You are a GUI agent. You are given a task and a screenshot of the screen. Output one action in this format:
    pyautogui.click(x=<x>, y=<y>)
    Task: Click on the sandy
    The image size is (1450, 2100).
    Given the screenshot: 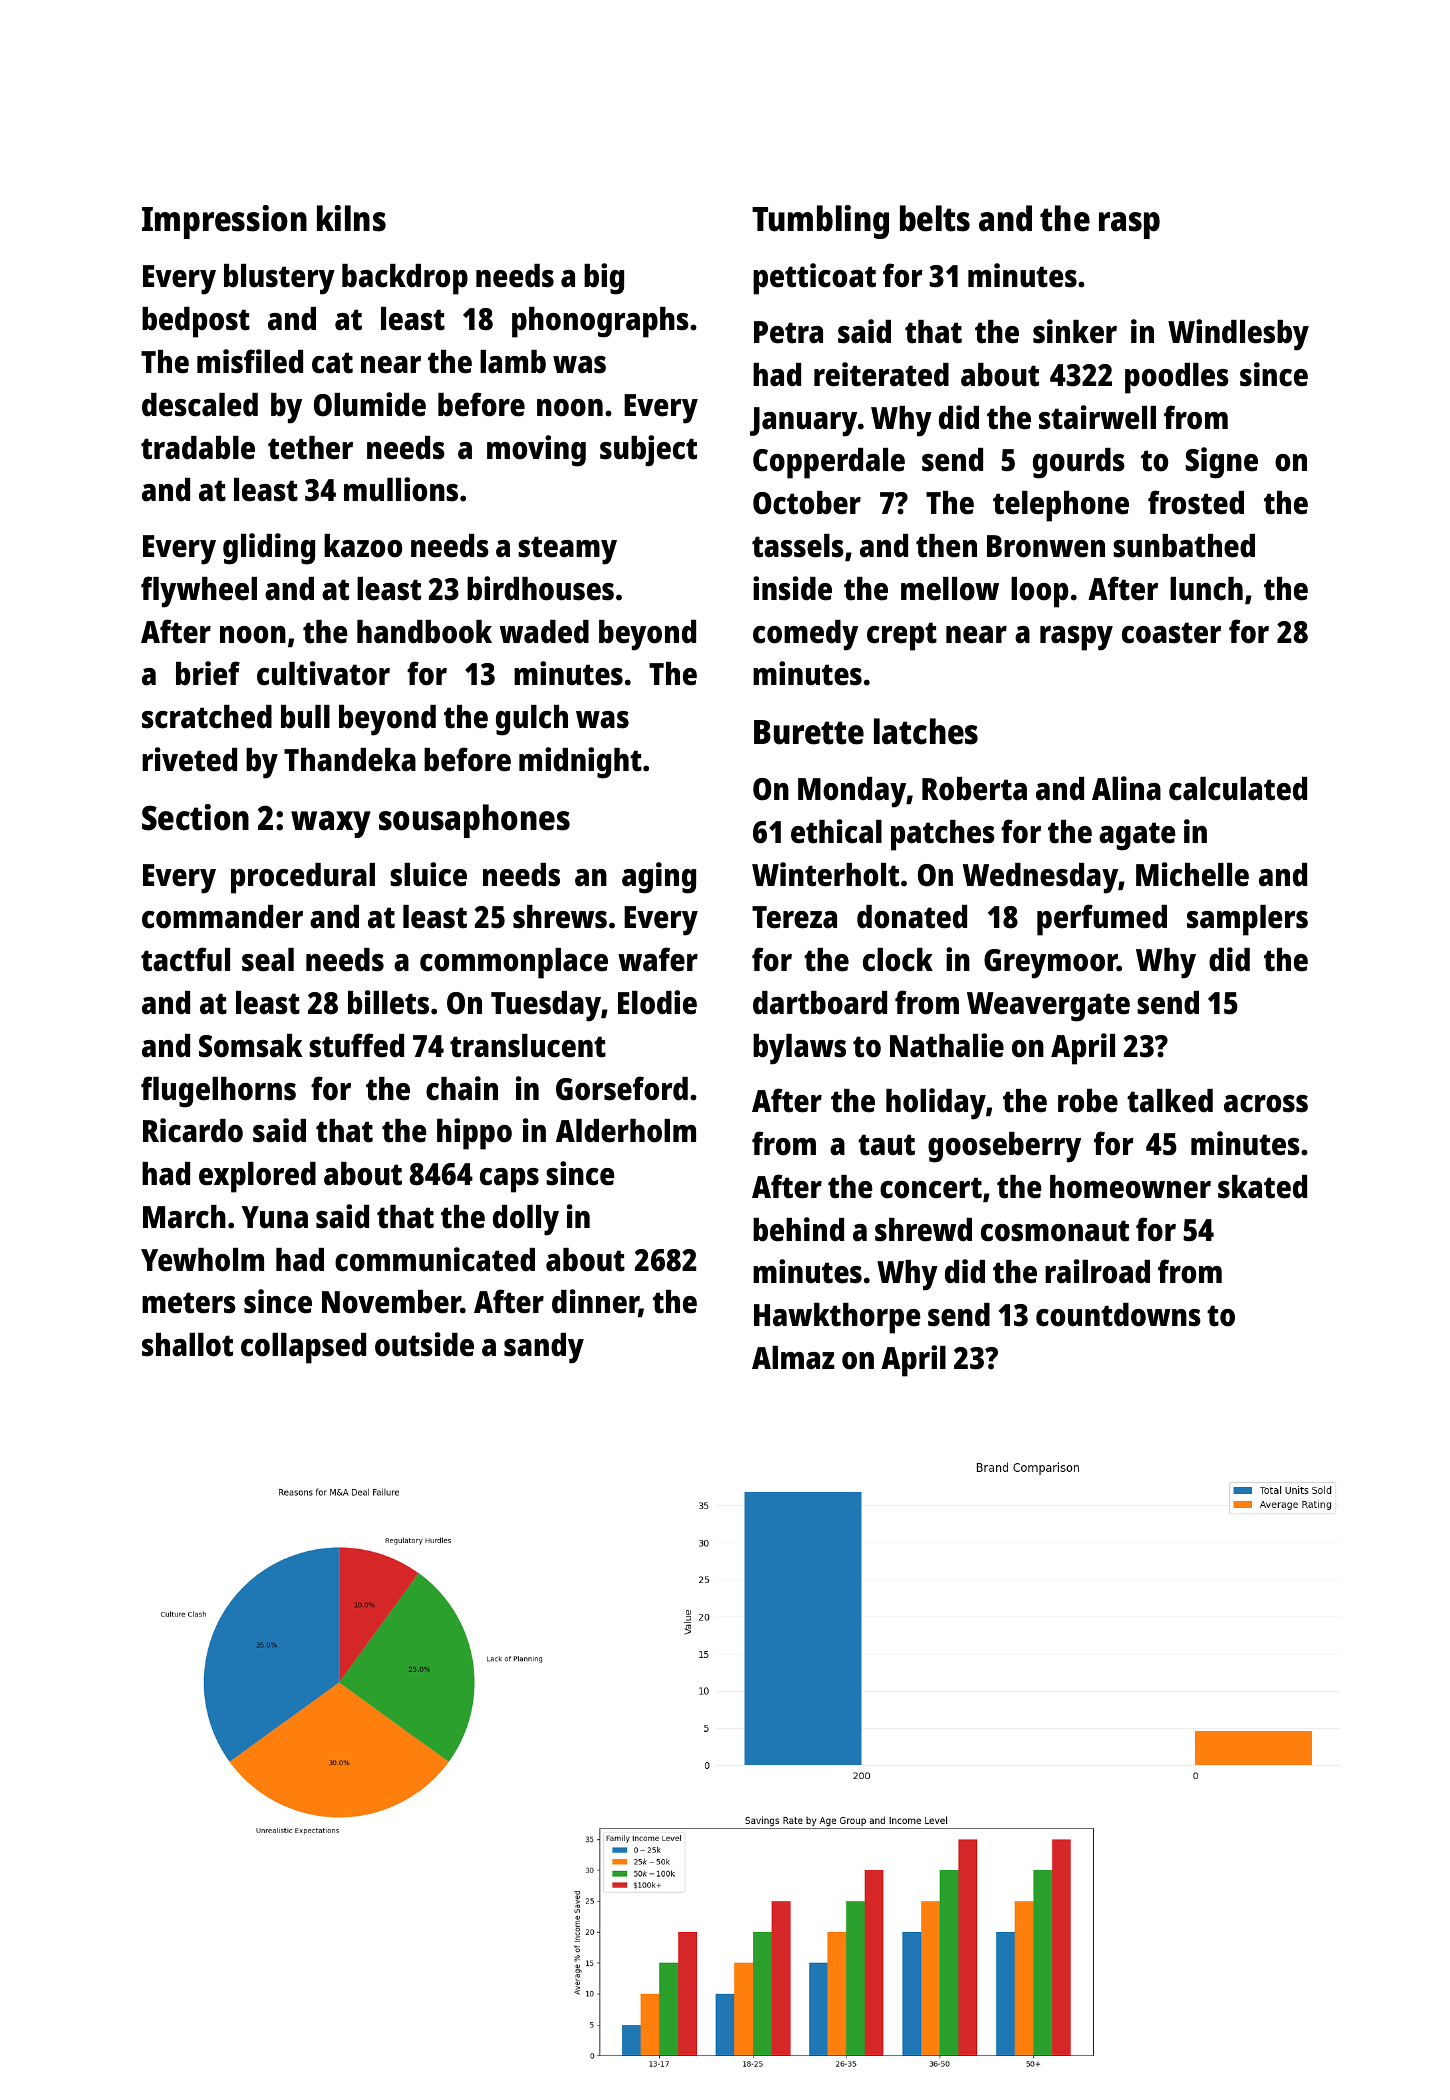 What is the action you would take?
    pyautogui.click(x=544, y=1348)
